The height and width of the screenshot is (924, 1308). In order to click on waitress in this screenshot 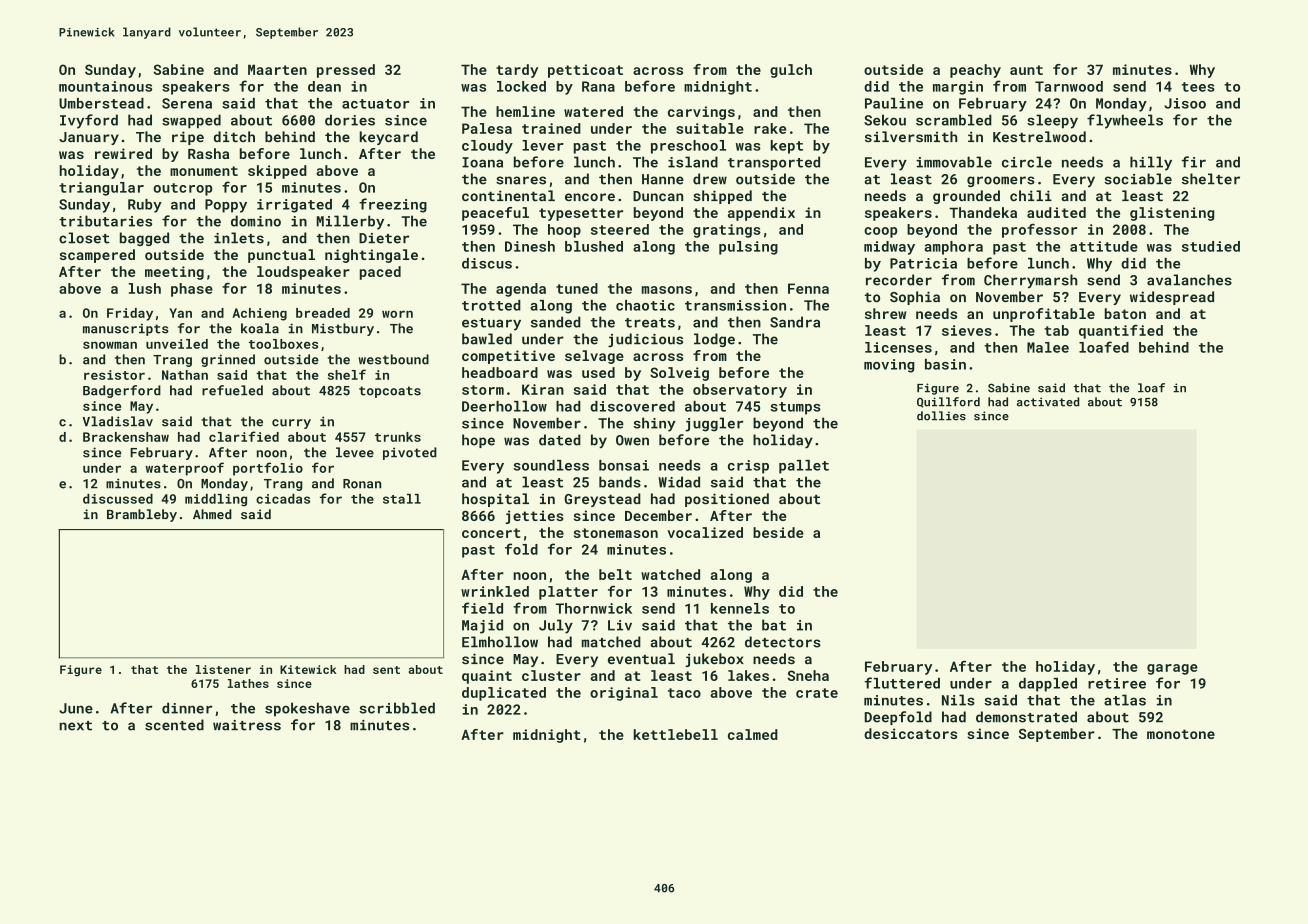, I will do `click(247, 725)`.
